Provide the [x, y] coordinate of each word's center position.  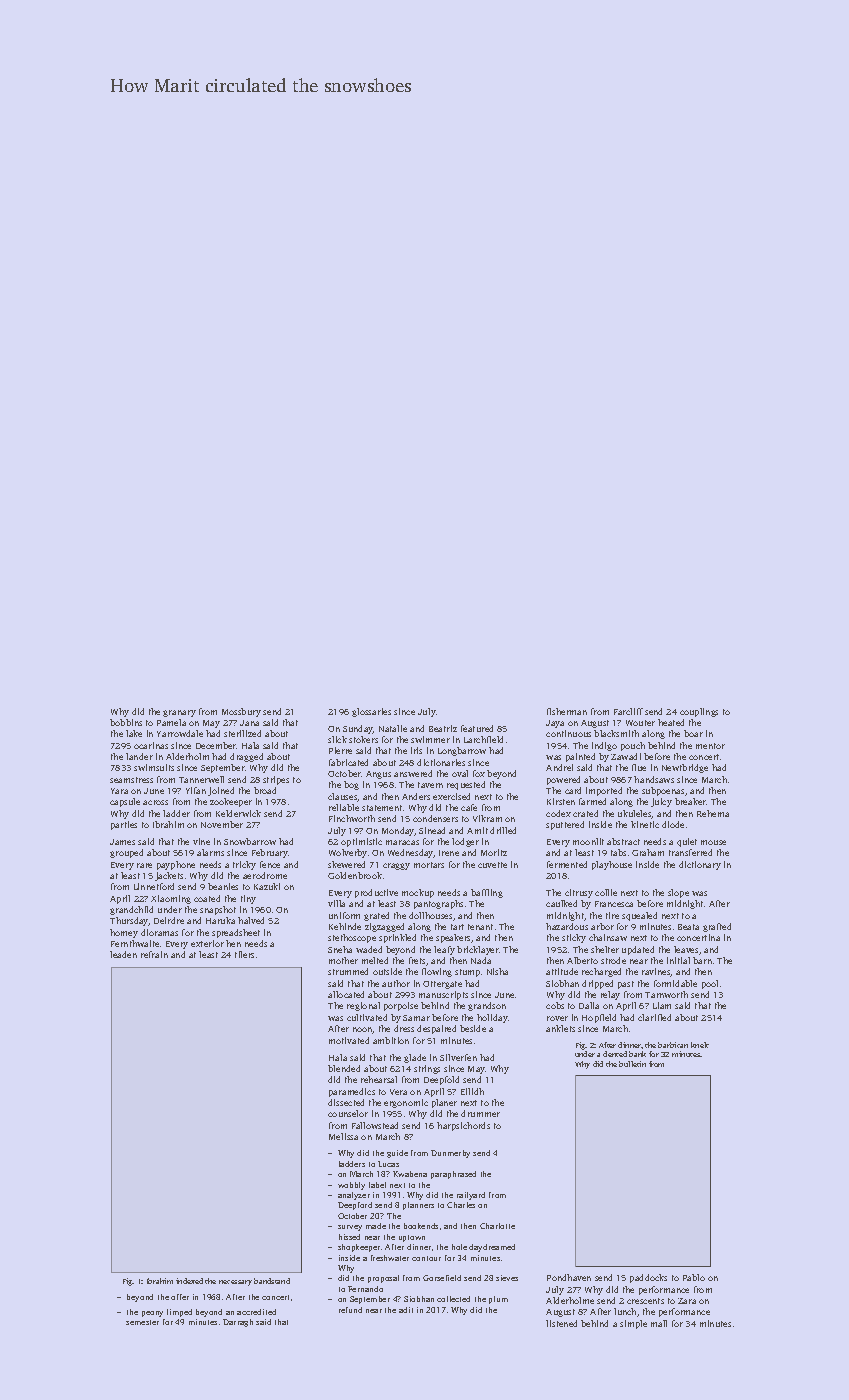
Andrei [559, 767]
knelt [700, 1045]
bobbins [126, 722]
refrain [154, 954]
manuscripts [443, 995]
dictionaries [441, 762]
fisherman [567, 711]
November [222, 824]
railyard [471, 1196]
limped [179, 1313]
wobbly [351, 1186]
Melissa [343, 1136]
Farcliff [628, 711]
